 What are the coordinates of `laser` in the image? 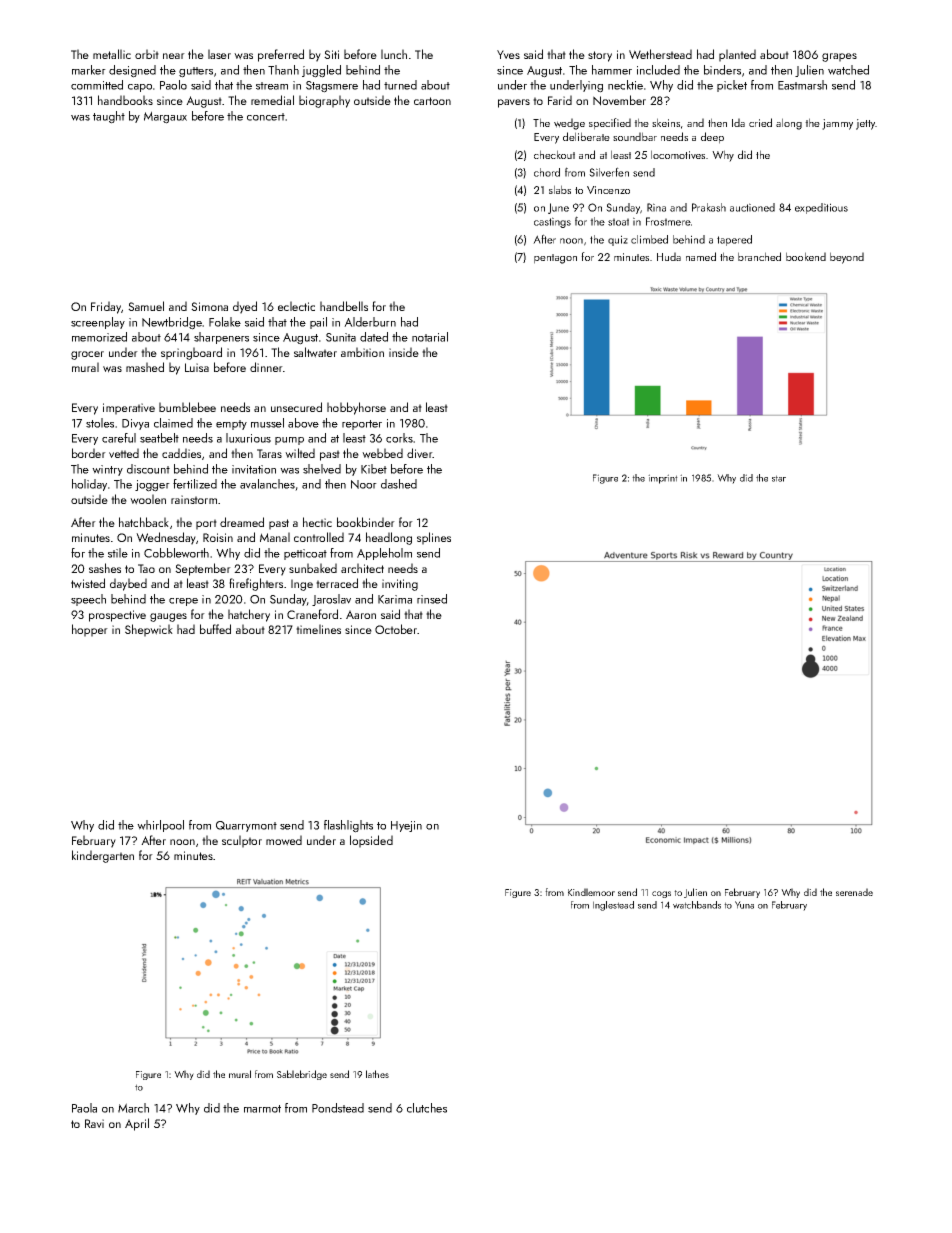 It's located at (219, 54).
